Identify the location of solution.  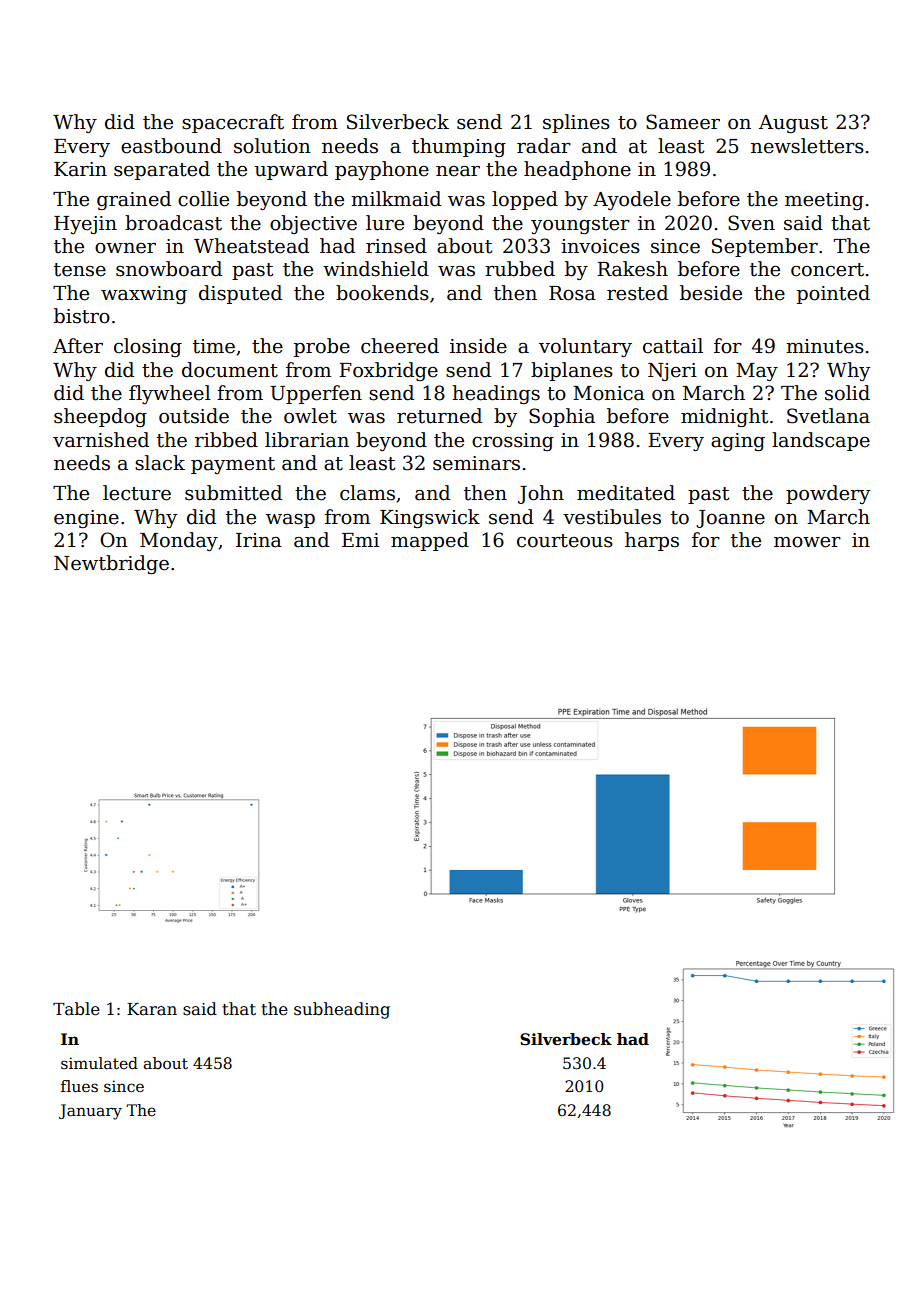
(272, 146).
